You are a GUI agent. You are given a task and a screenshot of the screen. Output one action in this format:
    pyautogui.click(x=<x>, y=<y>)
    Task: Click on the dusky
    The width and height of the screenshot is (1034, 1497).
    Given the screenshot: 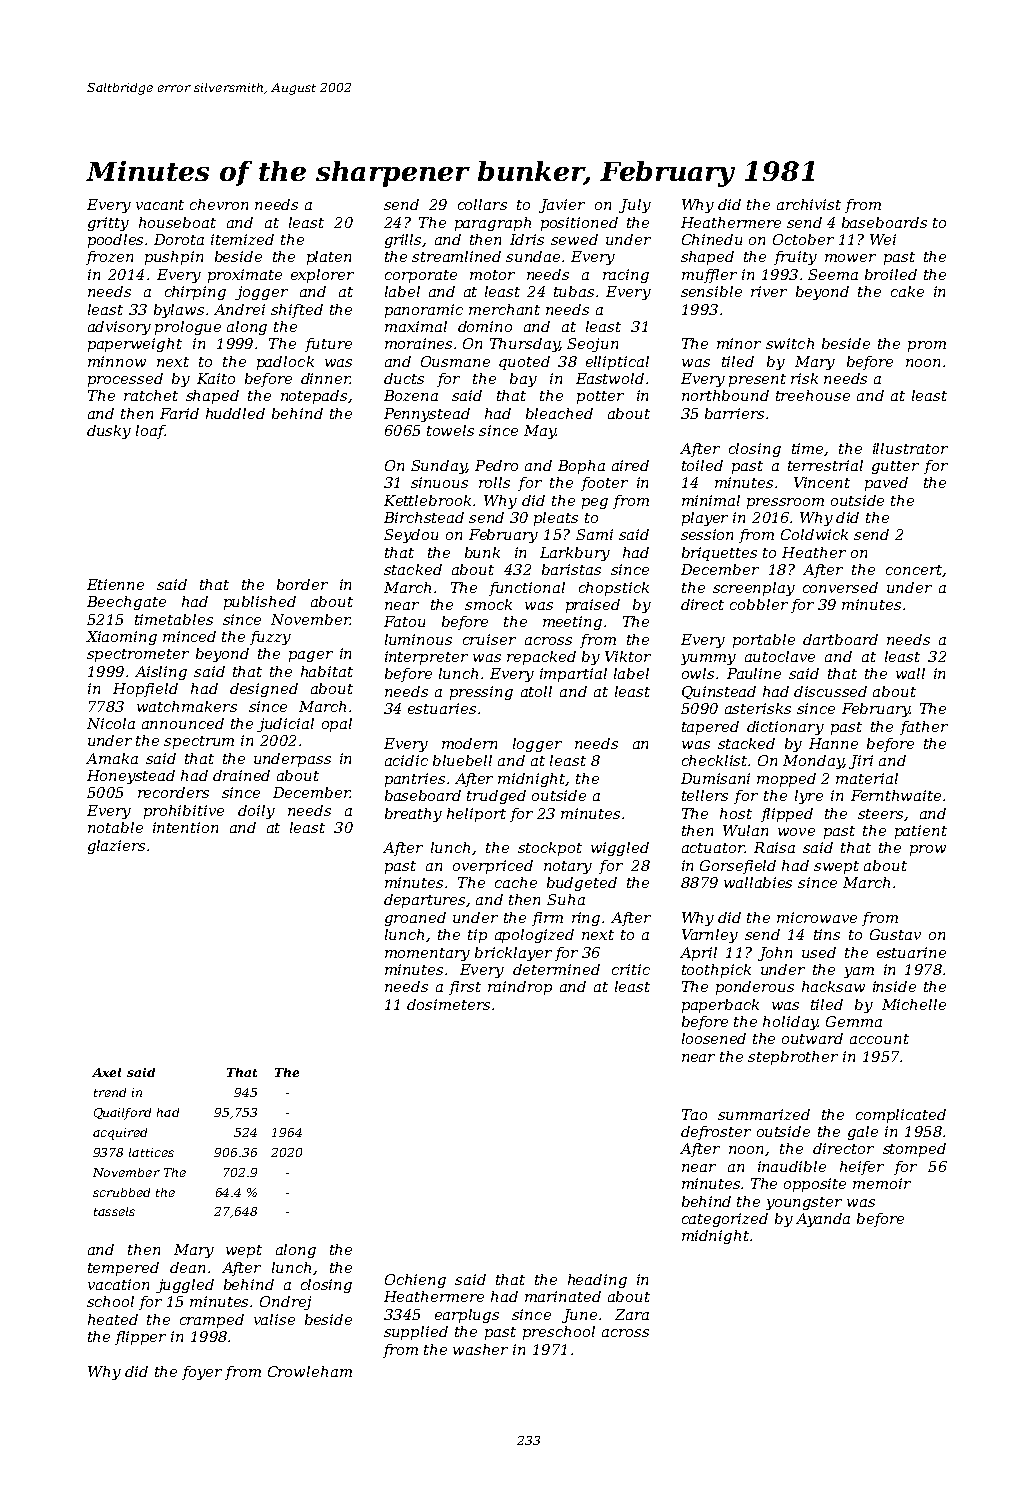 What is the action you would take?
    pyautogui.click(x=109, y=432)
